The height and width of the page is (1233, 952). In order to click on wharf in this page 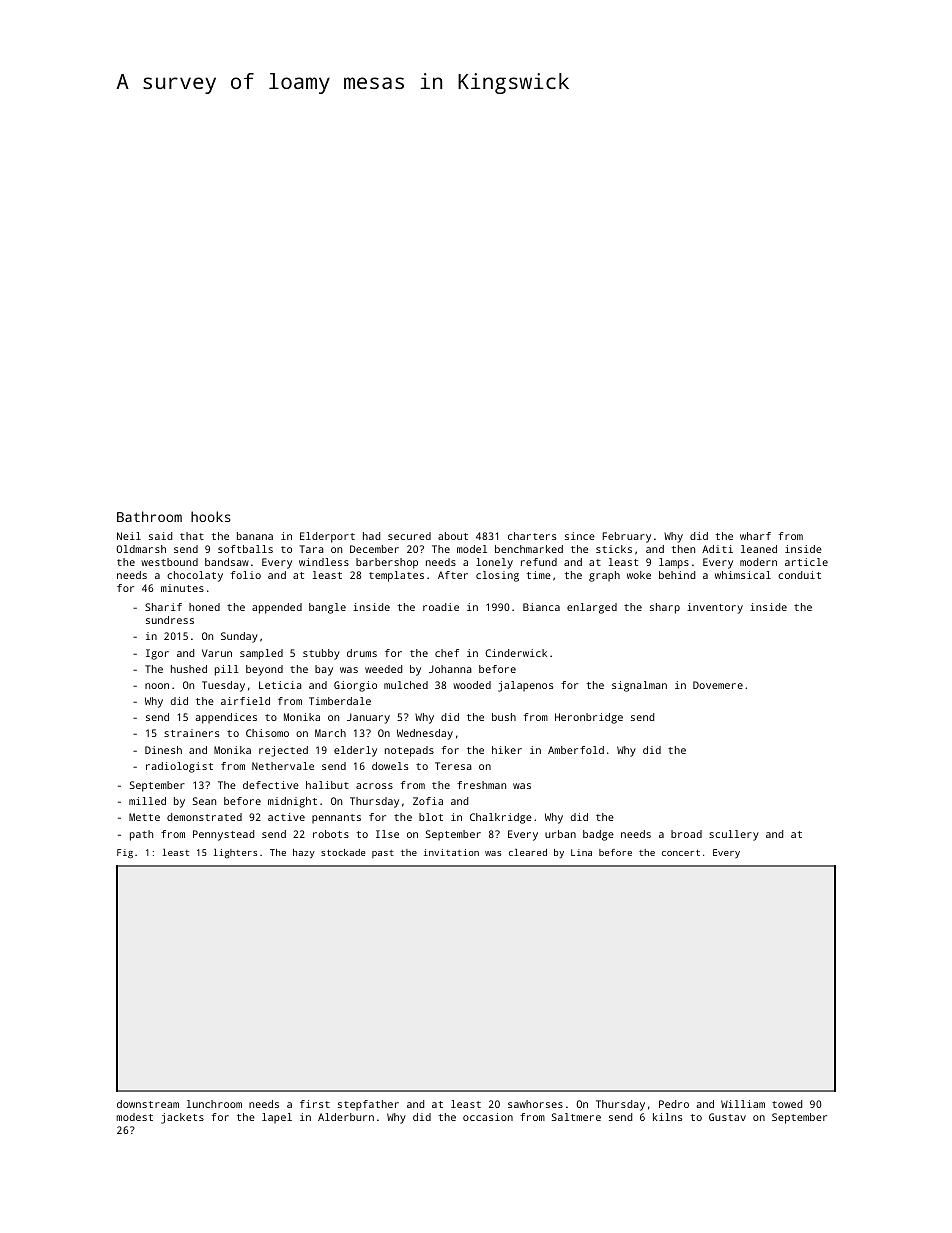, I will do `click(755, 536)`.
